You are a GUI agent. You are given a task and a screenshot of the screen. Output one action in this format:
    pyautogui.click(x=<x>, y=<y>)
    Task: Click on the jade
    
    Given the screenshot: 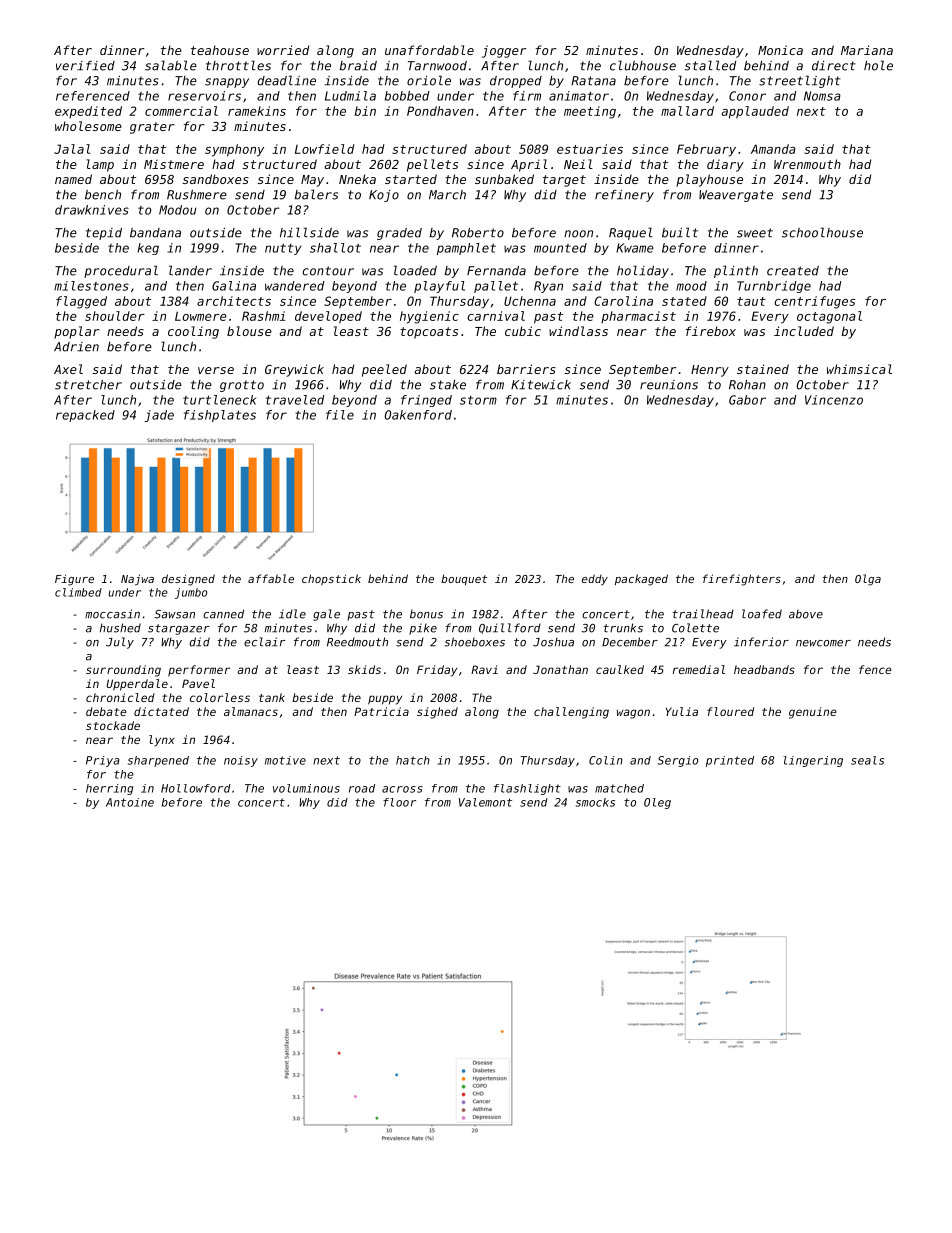 What is the action you would take?
    pyautogui.click(x=159, y=416)
